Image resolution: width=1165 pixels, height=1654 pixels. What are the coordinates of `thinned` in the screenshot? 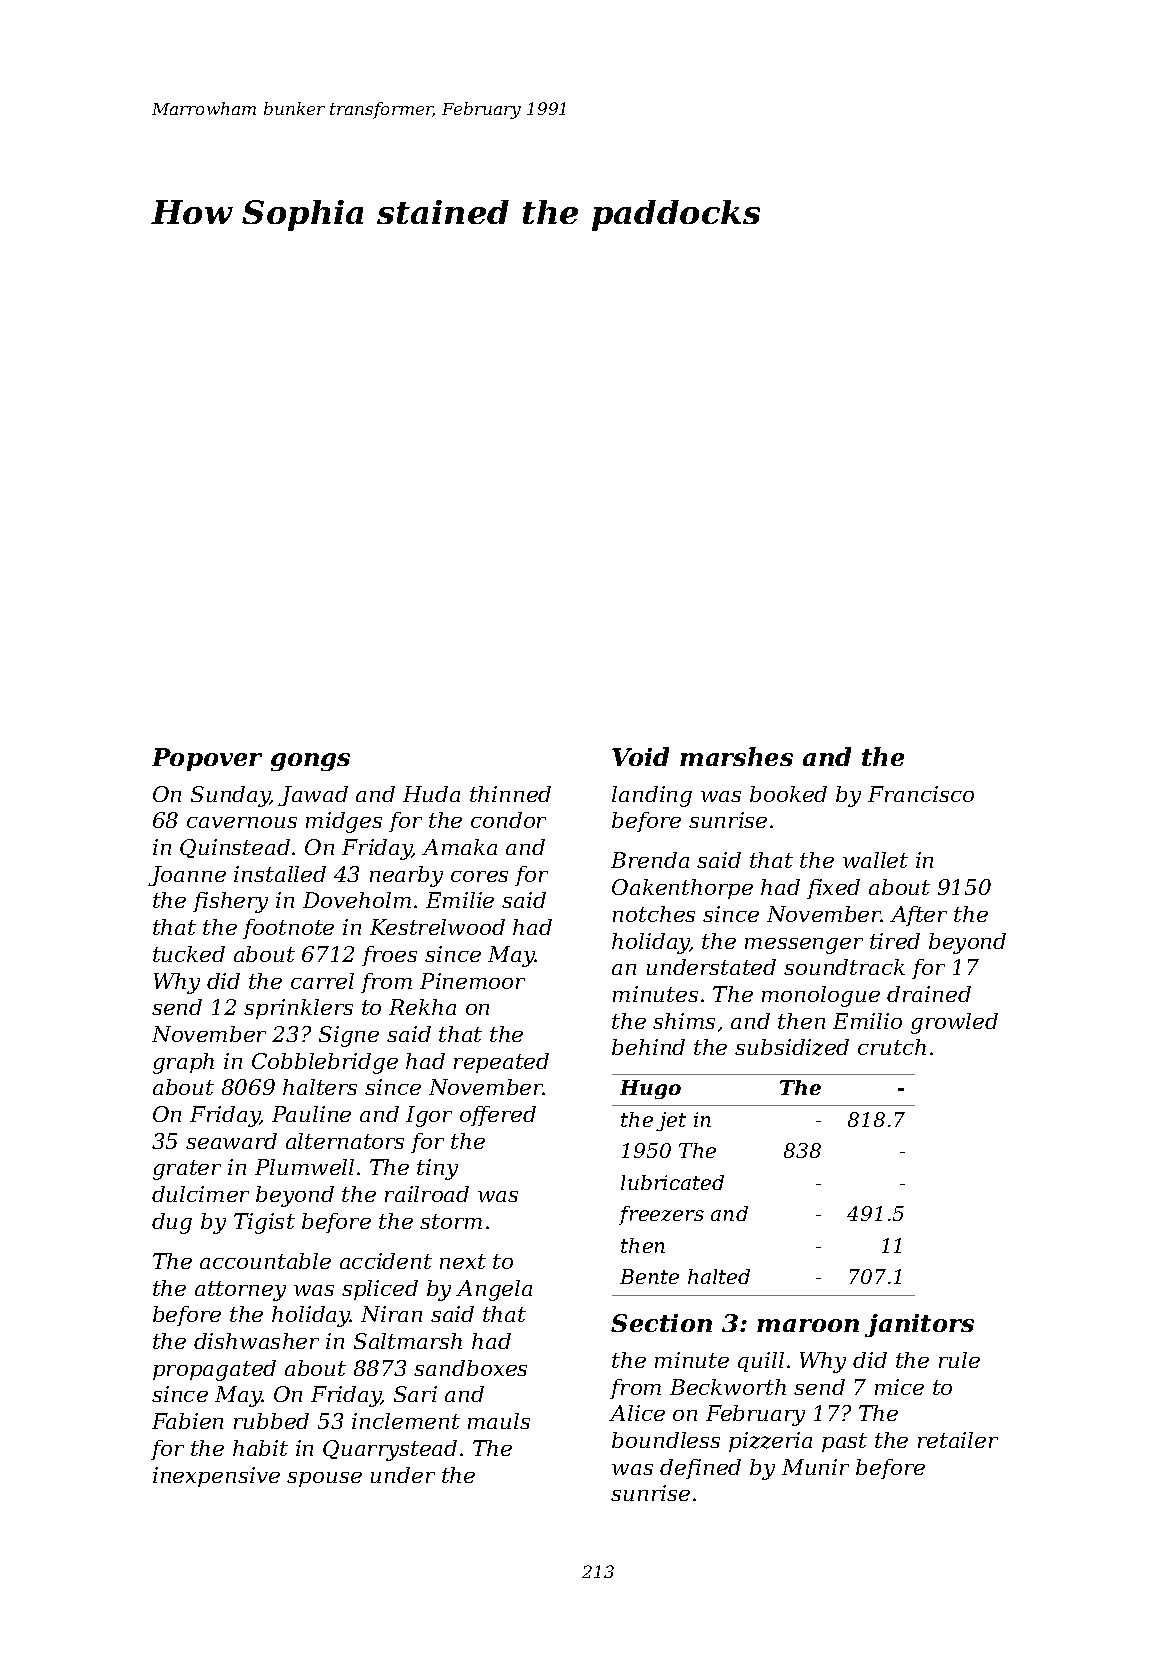 It's located at (510, 794).
